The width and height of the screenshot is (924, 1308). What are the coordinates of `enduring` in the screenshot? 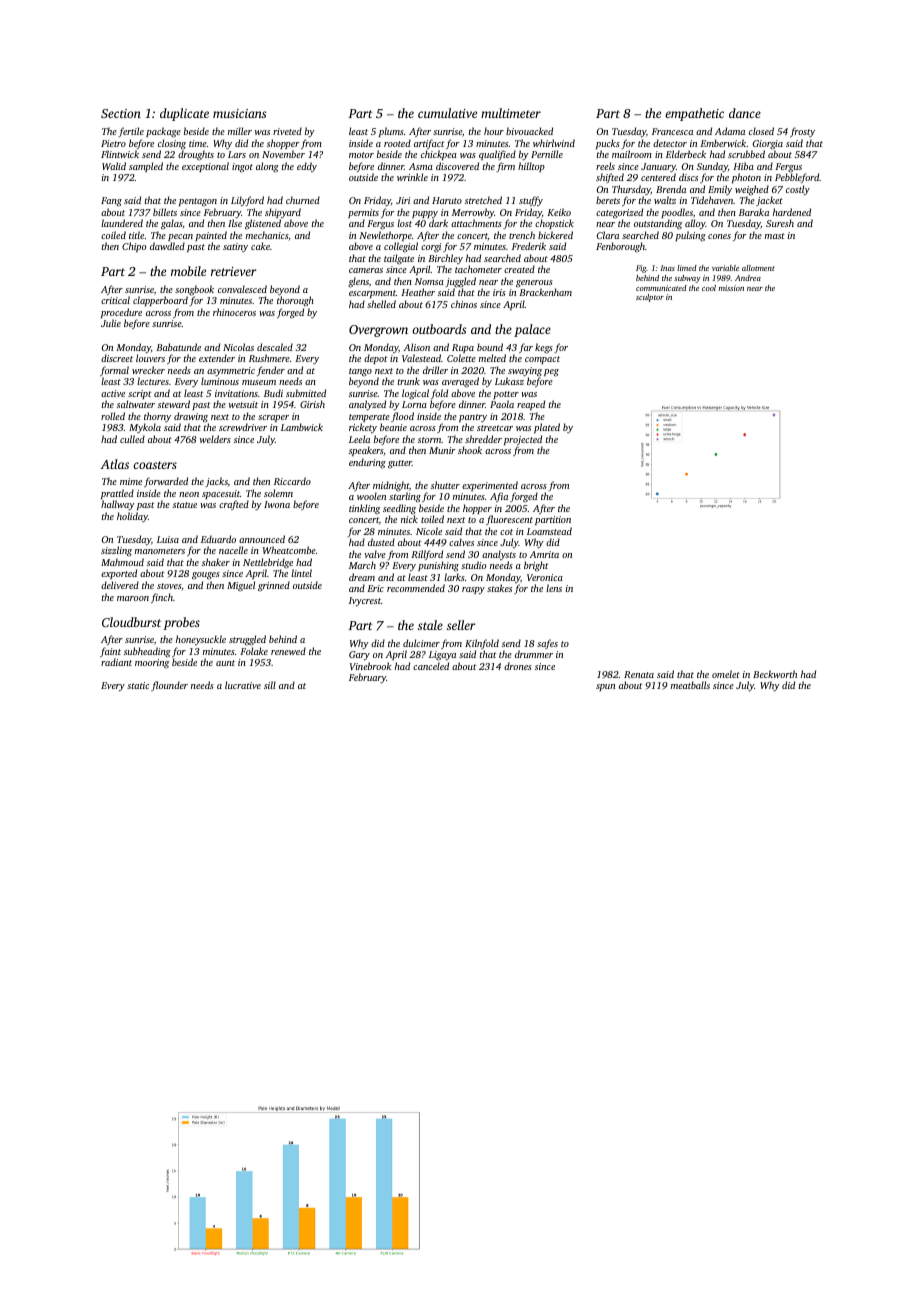 It's located at (367, 463).
